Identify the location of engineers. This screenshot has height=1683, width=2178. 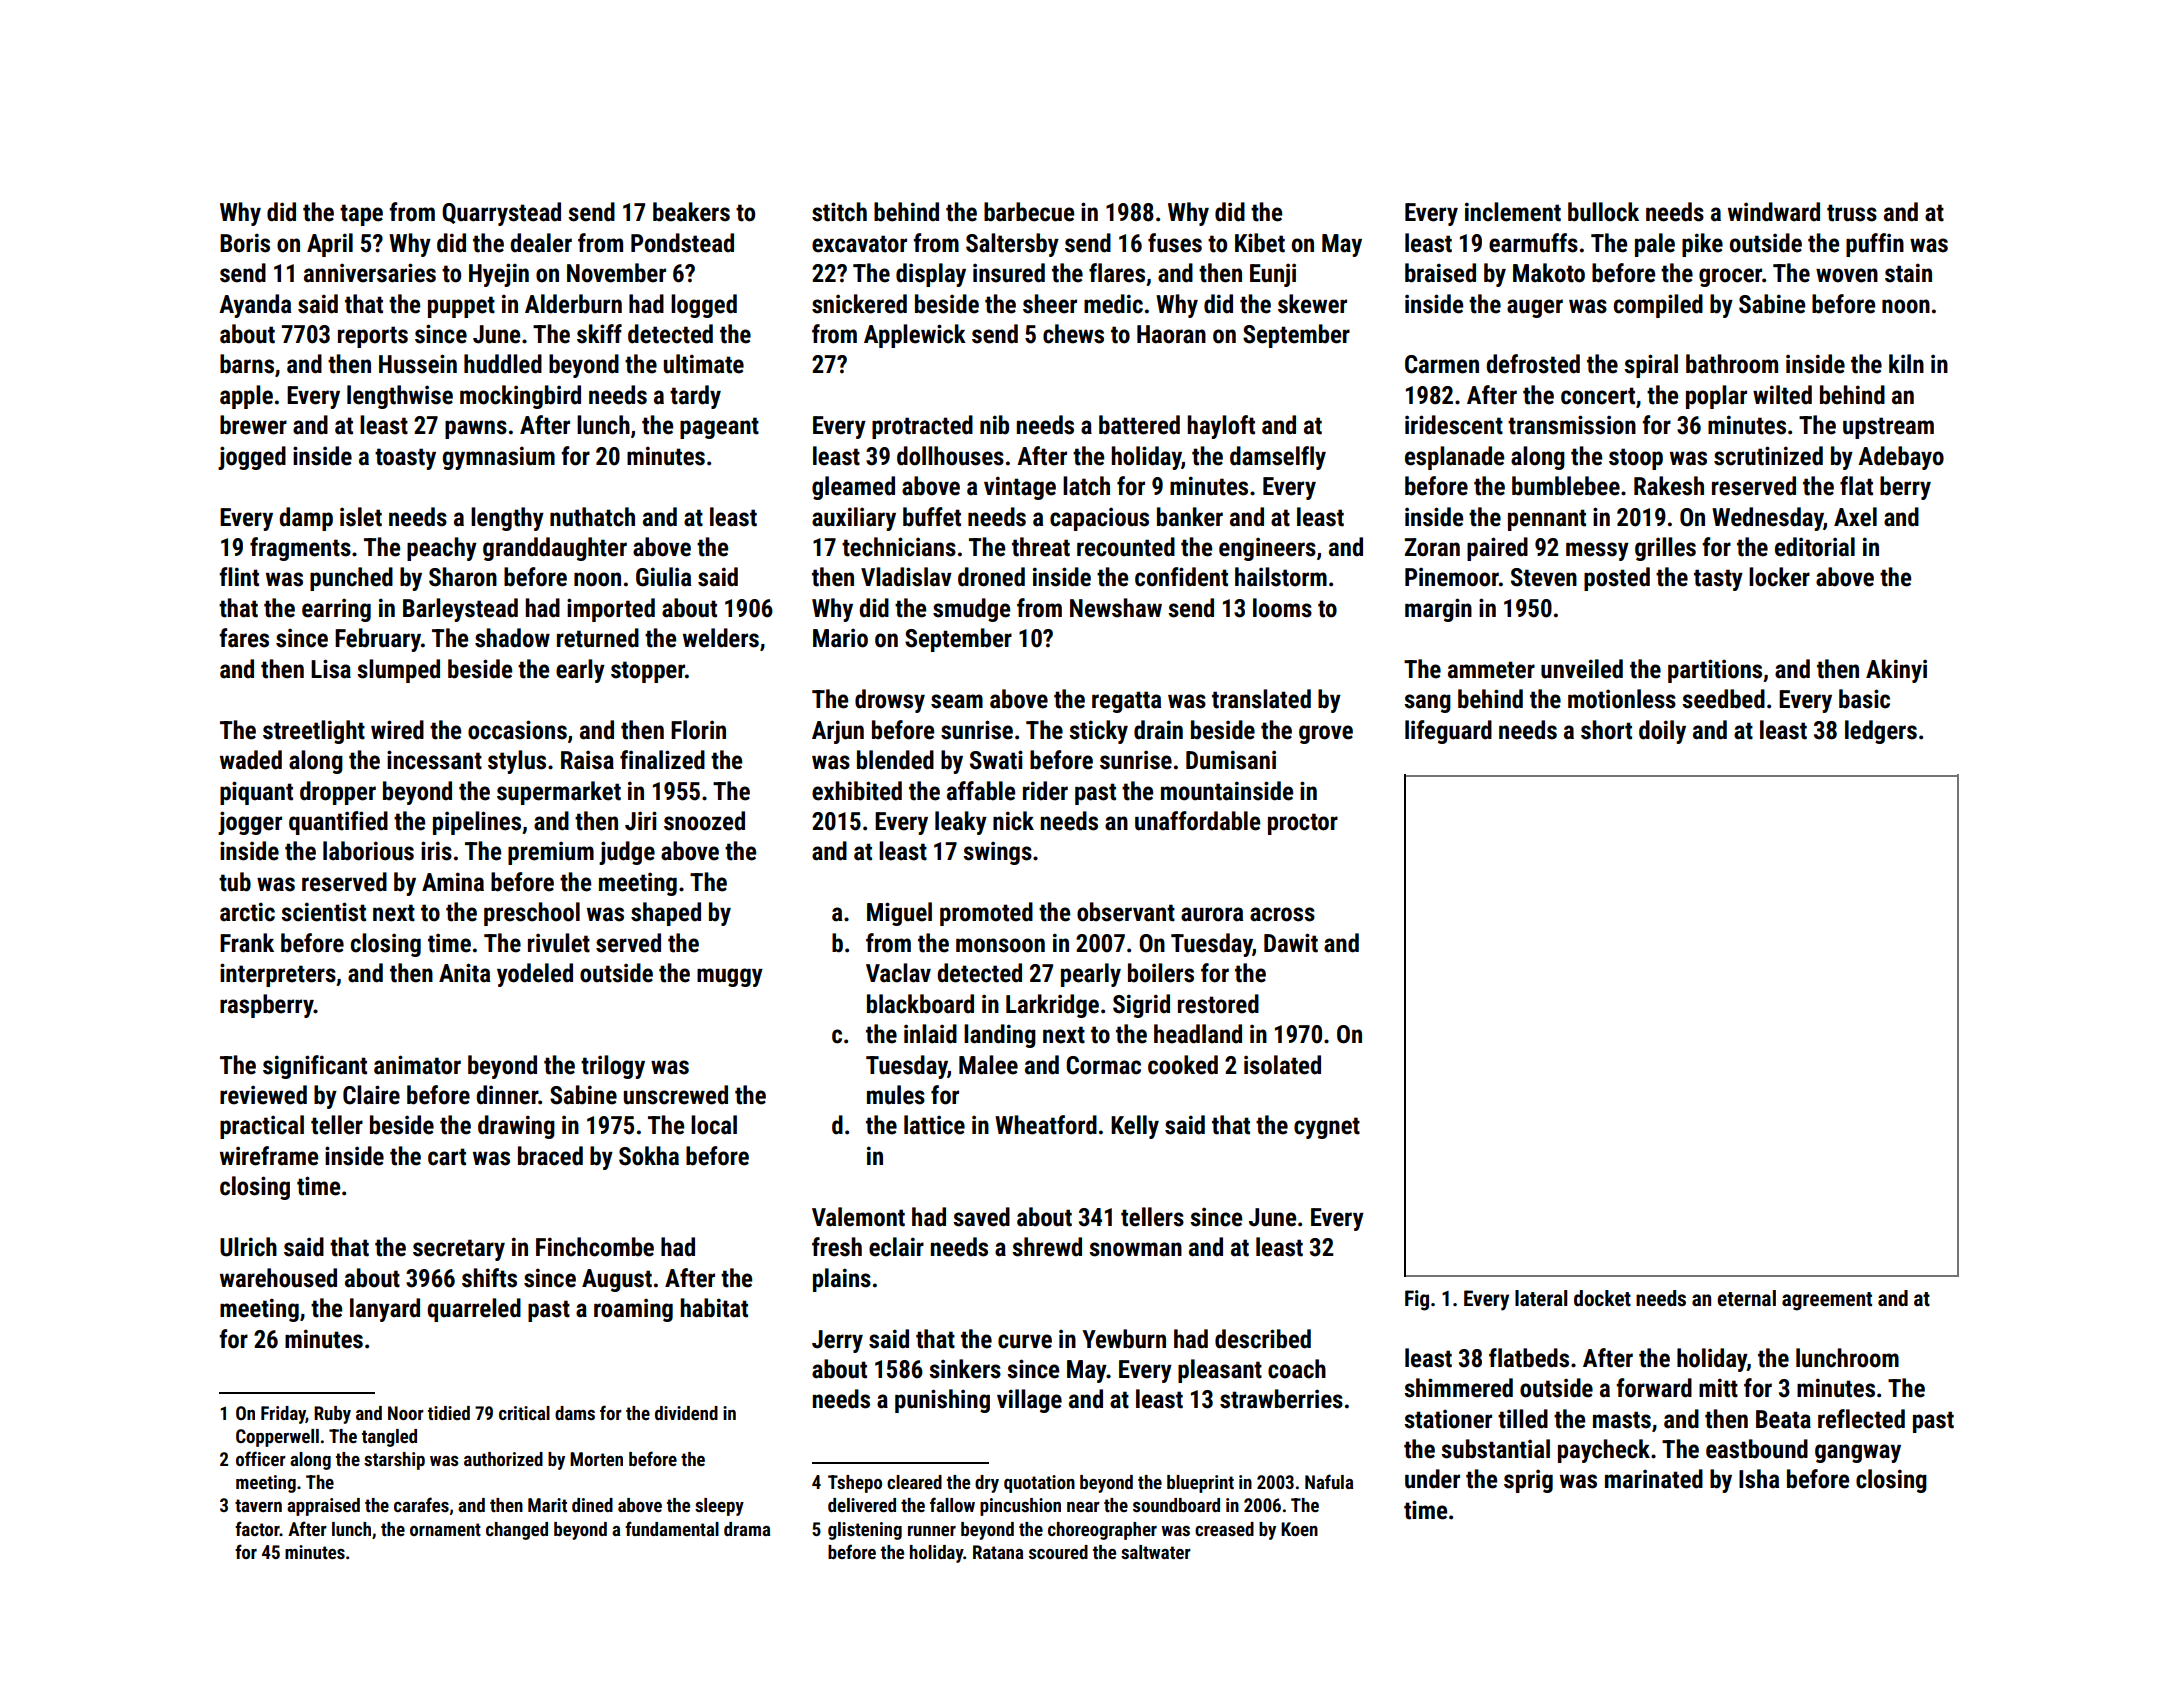
(1267, 549).
